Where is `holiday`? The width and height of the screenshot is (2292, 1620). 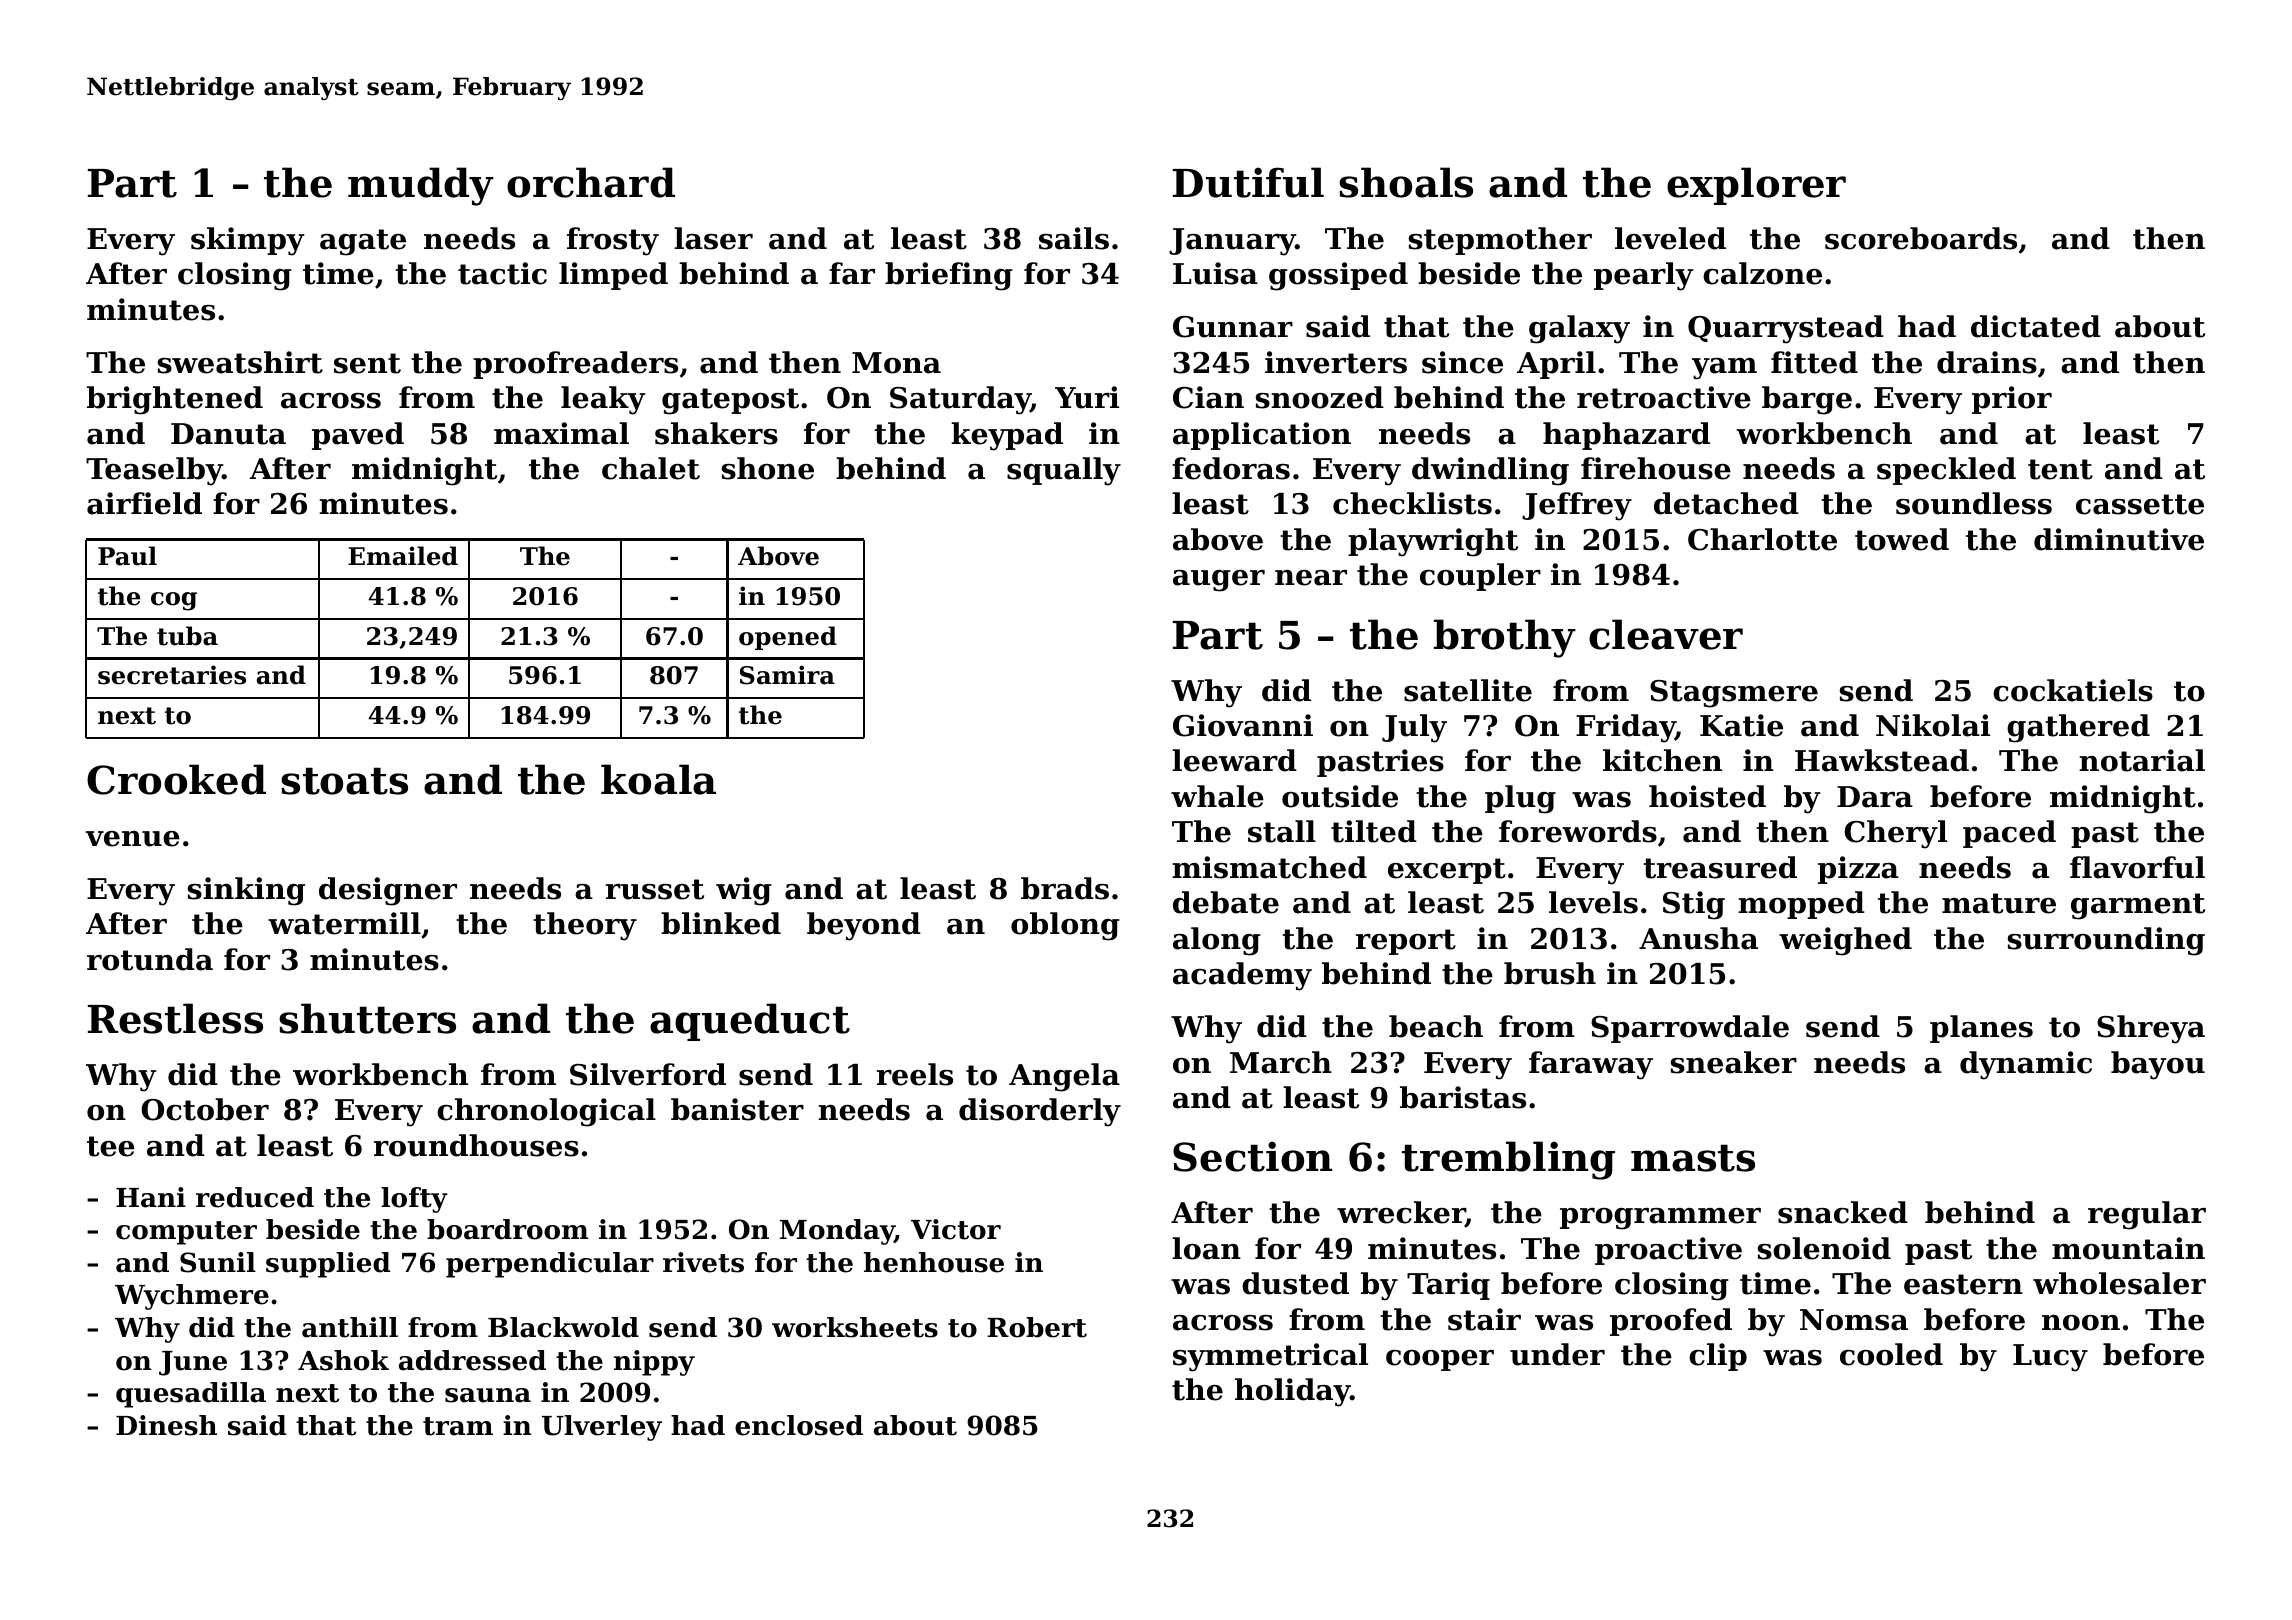
holiday is located at coordinates (1292, 1392).
